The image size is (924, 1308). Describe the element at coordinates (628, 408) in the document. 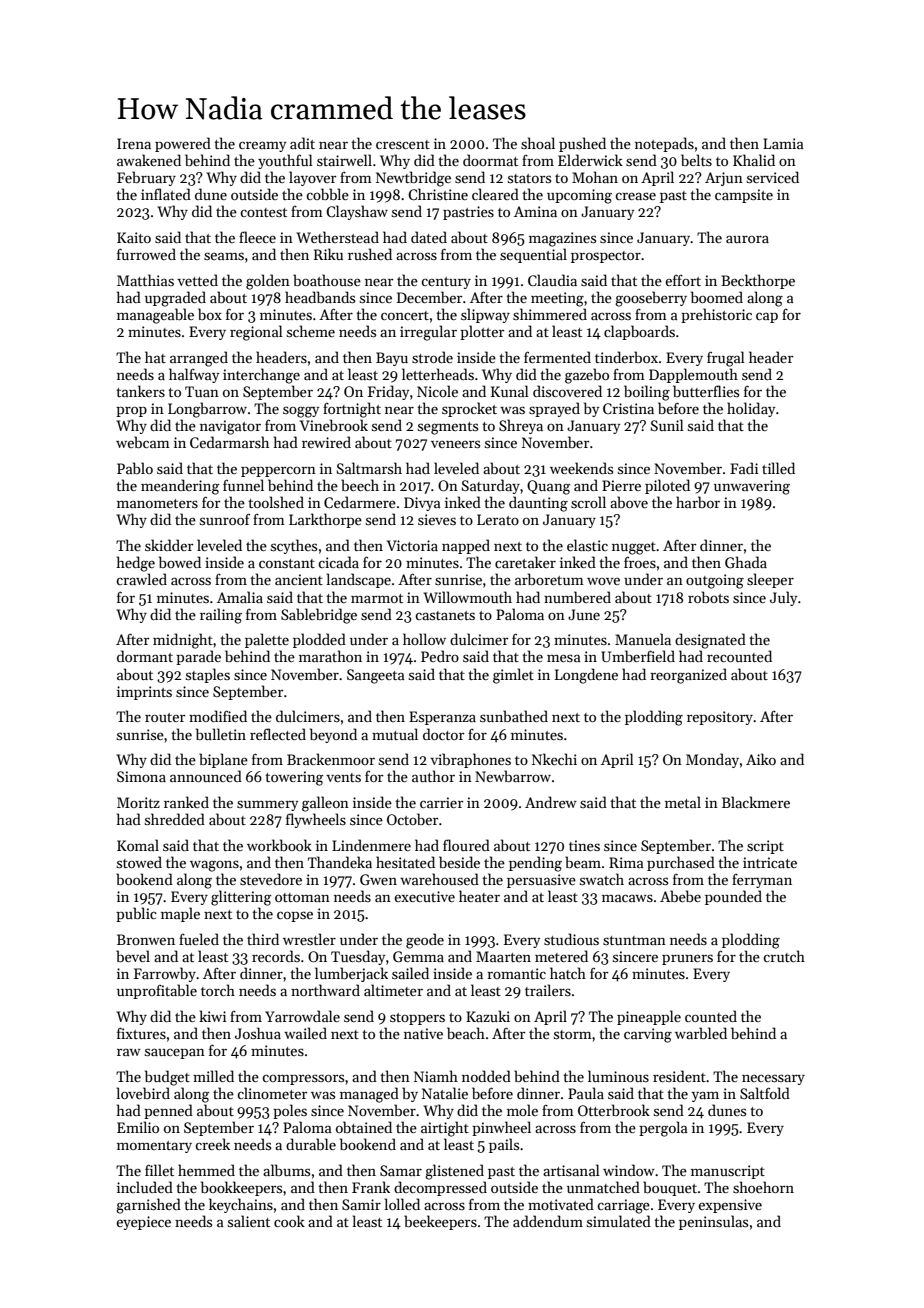

I see `Cristina` at that location.
